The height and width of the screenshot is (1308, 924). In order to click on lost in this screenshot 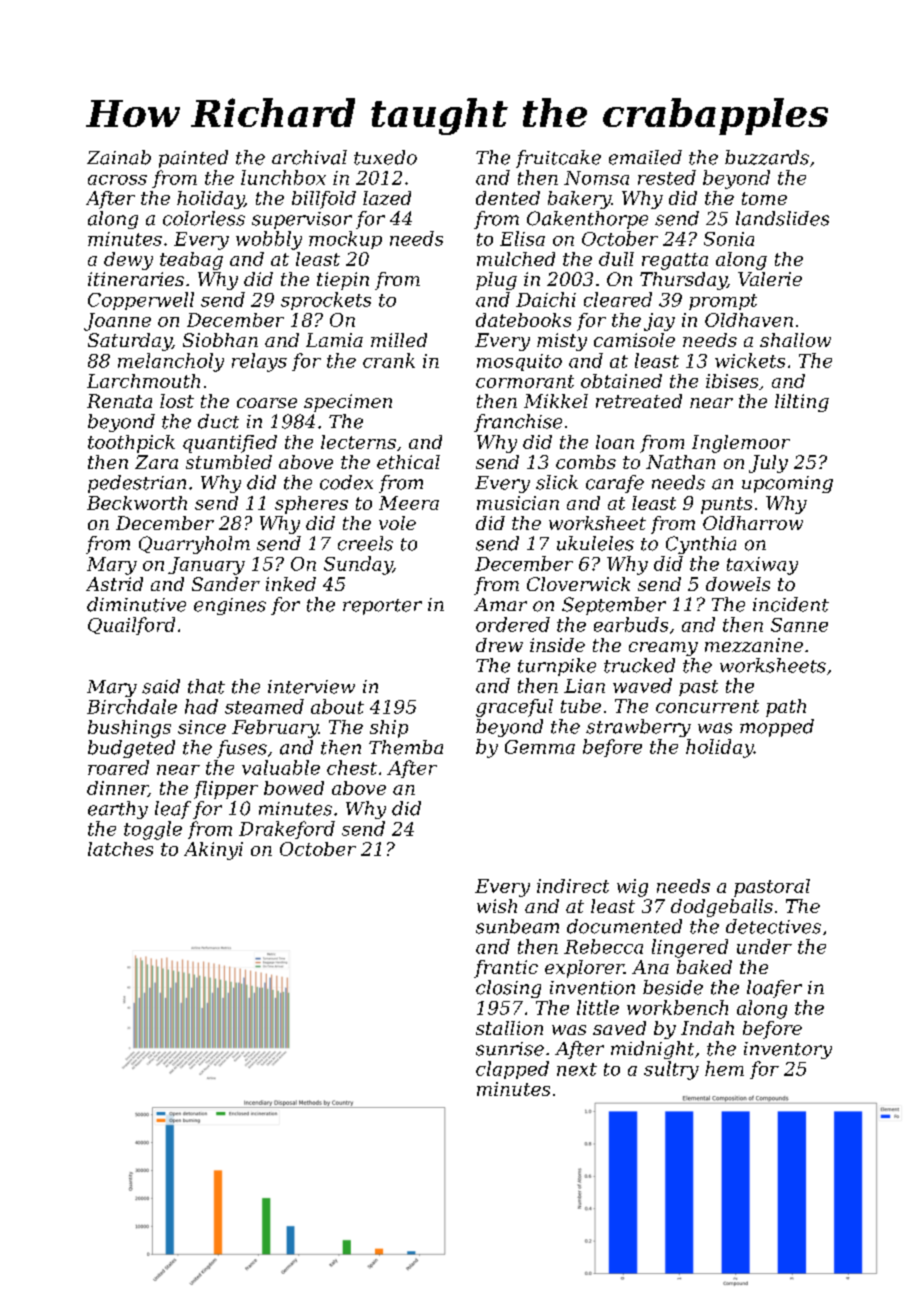, I will do `click(177, 401)`.
